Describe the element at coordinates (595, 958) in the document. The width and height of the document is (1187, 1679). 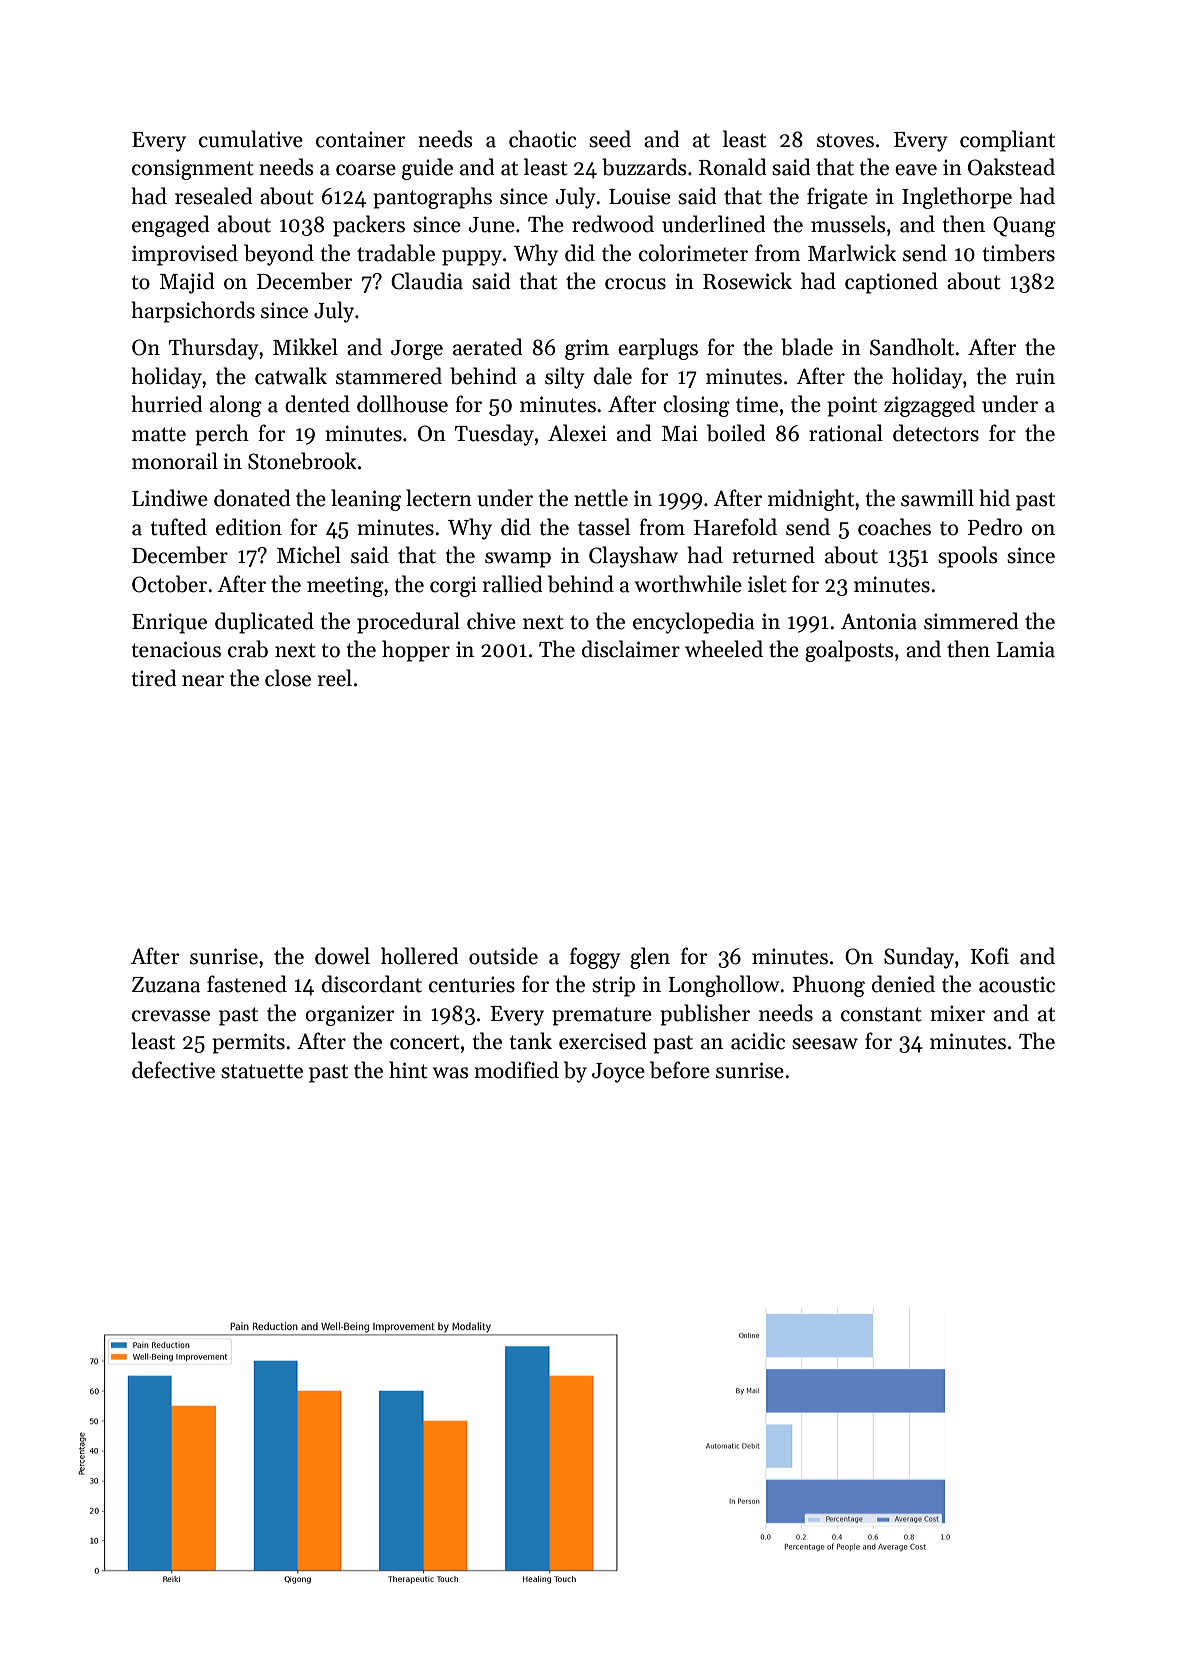
I see `foggy` at that location.
